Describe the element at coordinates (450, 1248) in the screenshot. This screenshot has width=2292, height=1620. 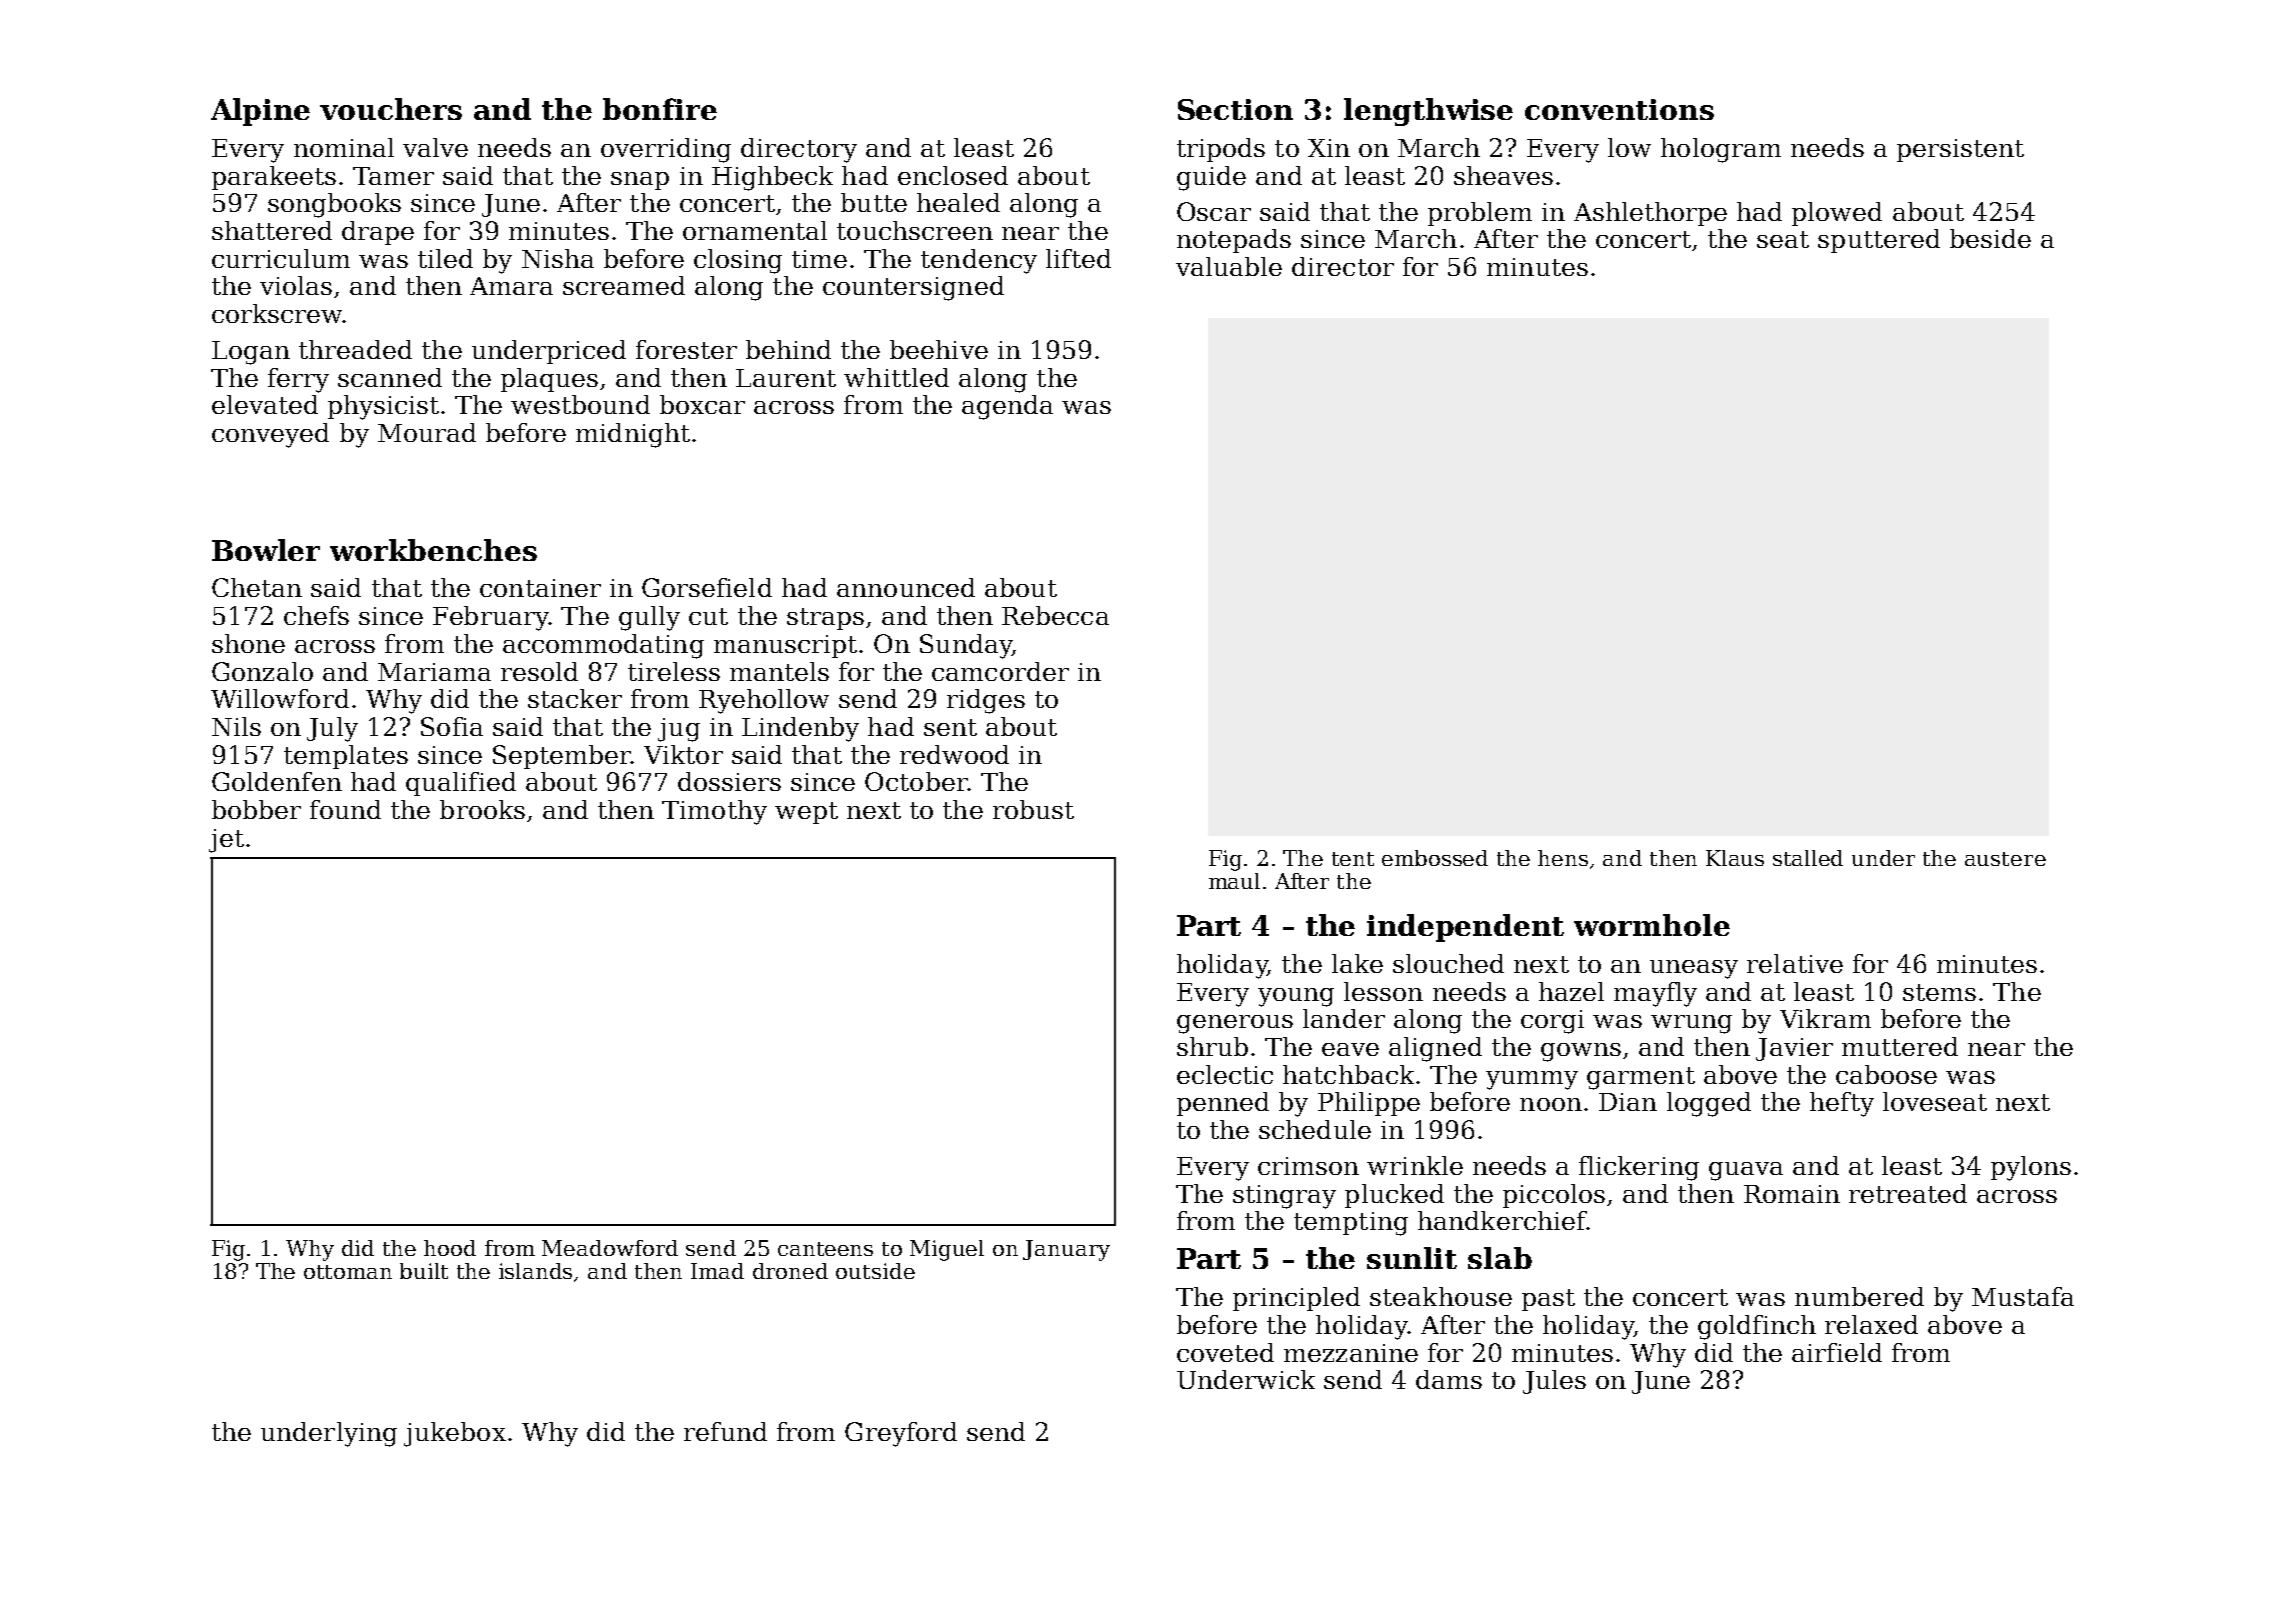
I see `hood` at that location.
